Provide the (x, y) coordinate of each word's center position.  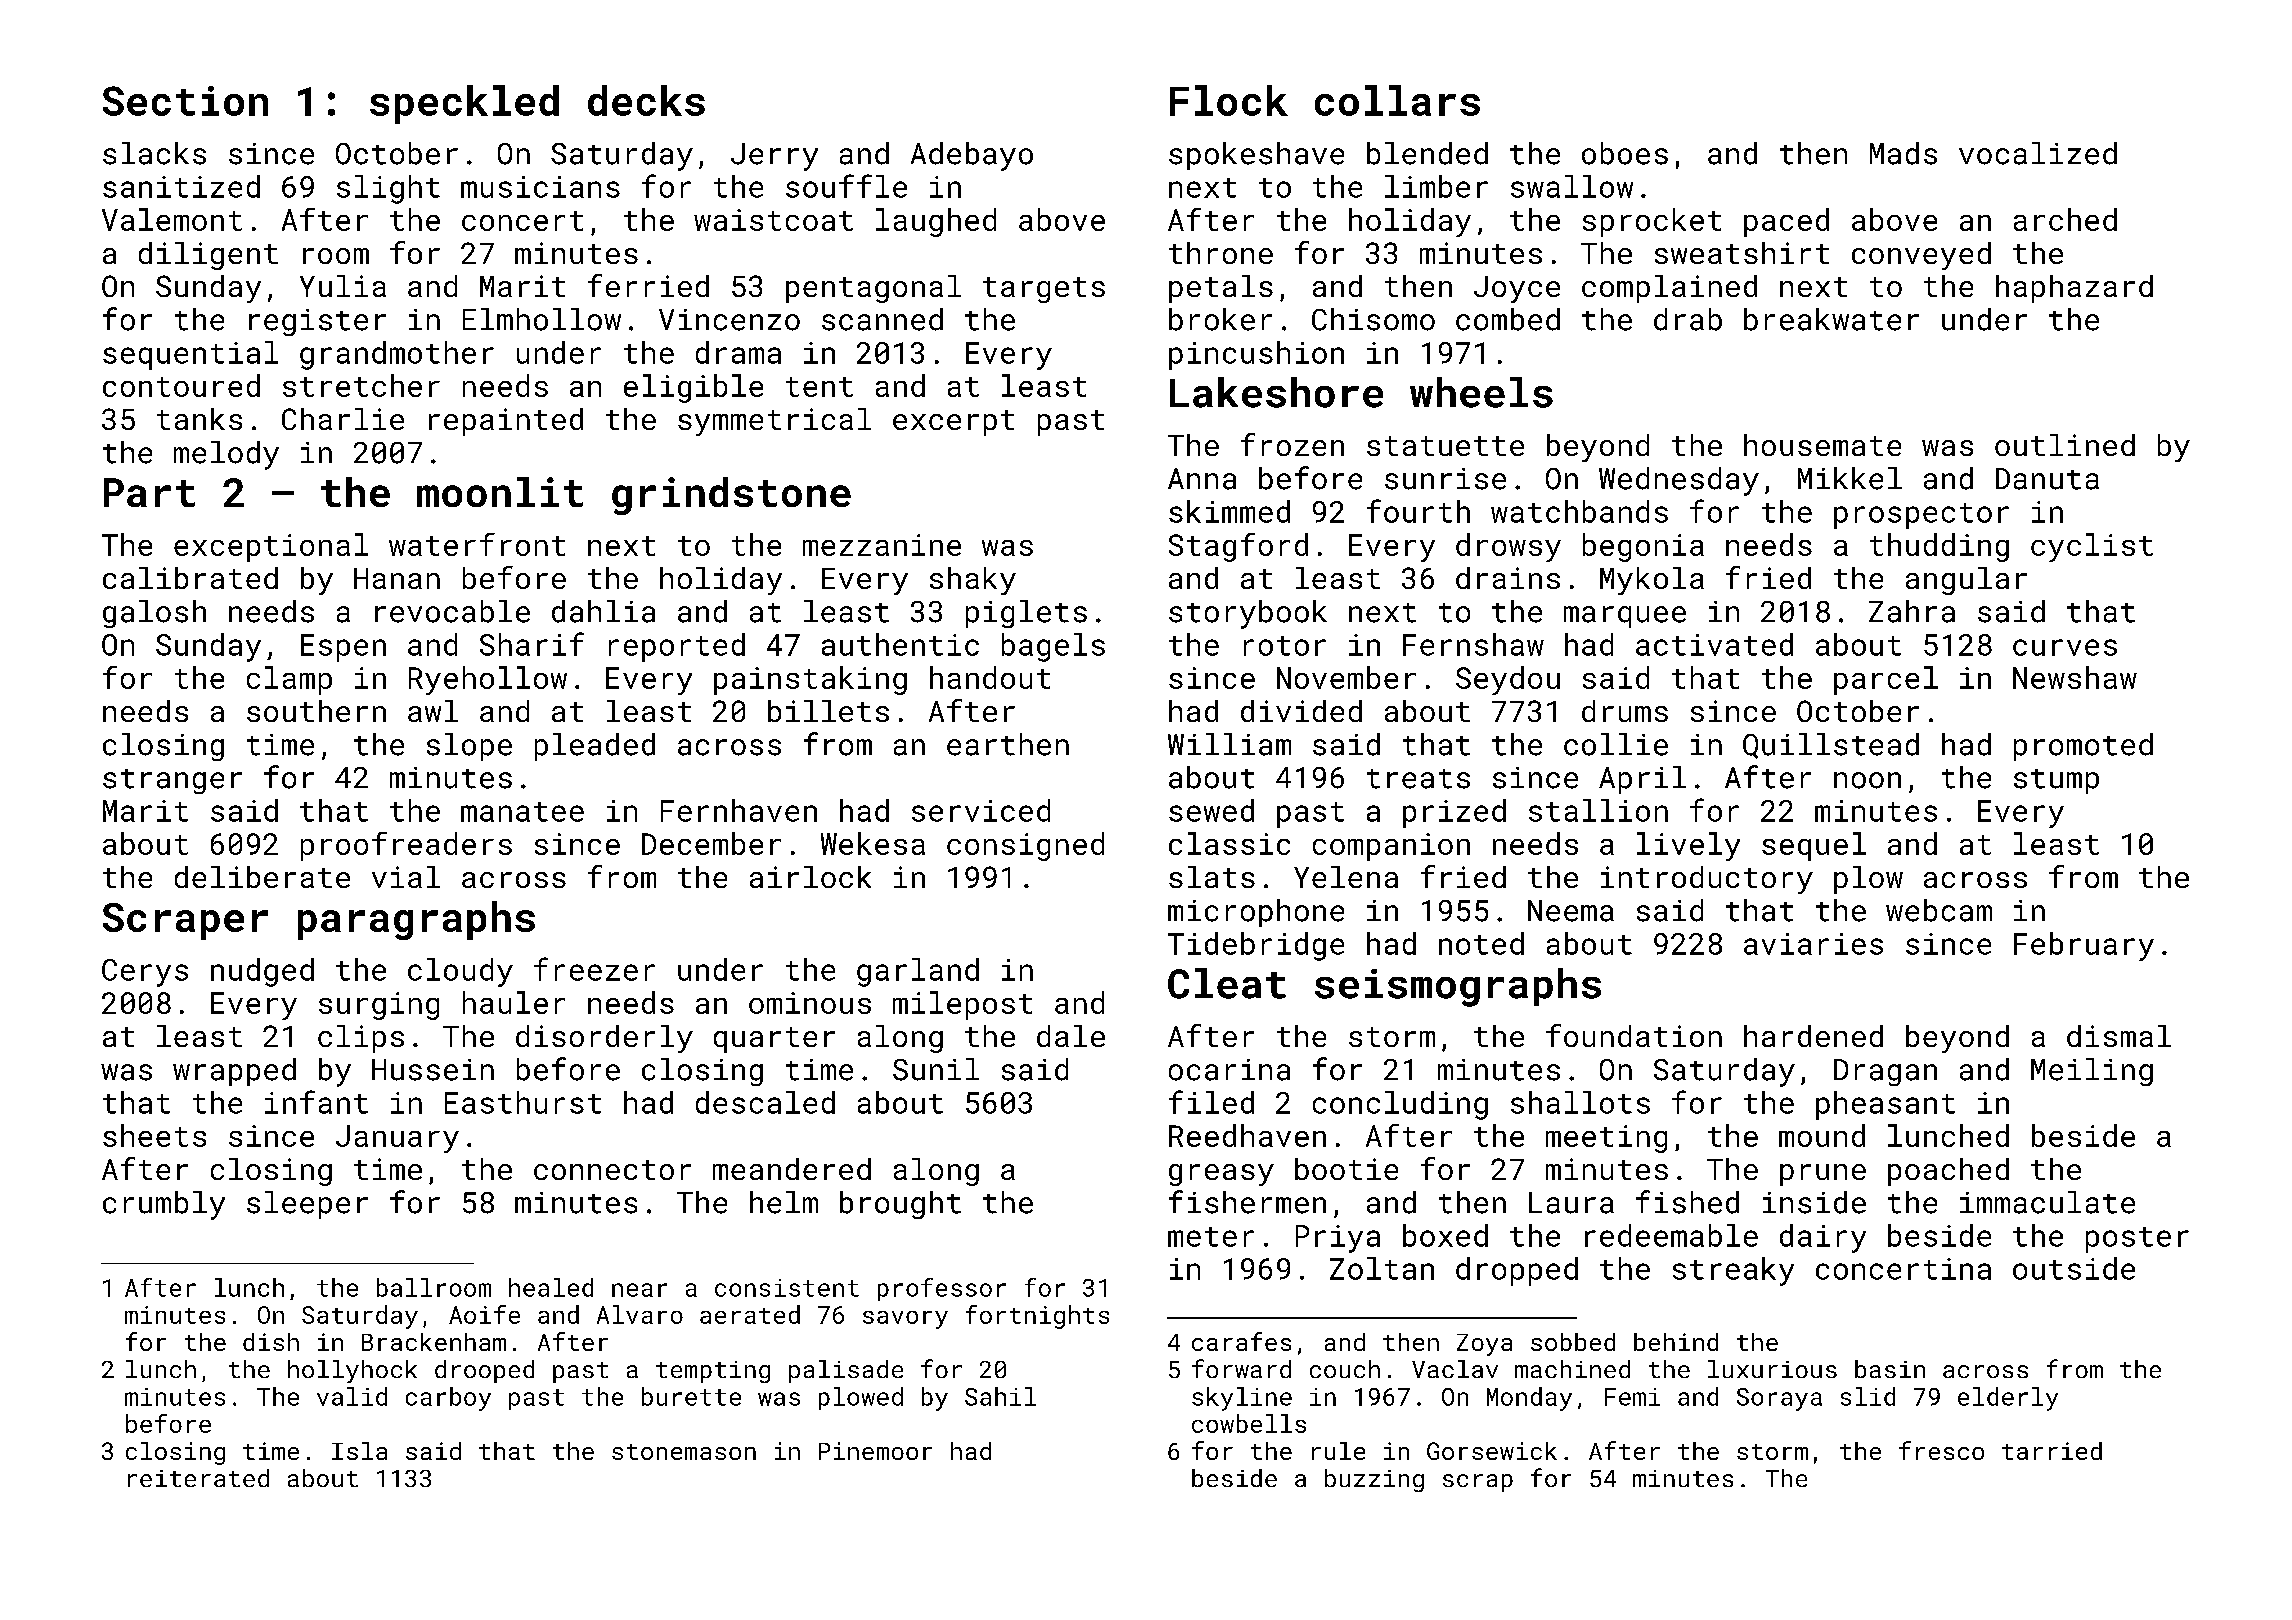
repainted (506, 422)
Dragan (1885, 1072)
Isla (359, 1451)
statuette (1445, 446)
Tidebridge (1256, 946)
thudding (1939, 547)
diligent (208, 256)
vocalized (2038, 153)
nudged (262, 972)
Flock (1229, 100)
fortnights (1037, 1317)
